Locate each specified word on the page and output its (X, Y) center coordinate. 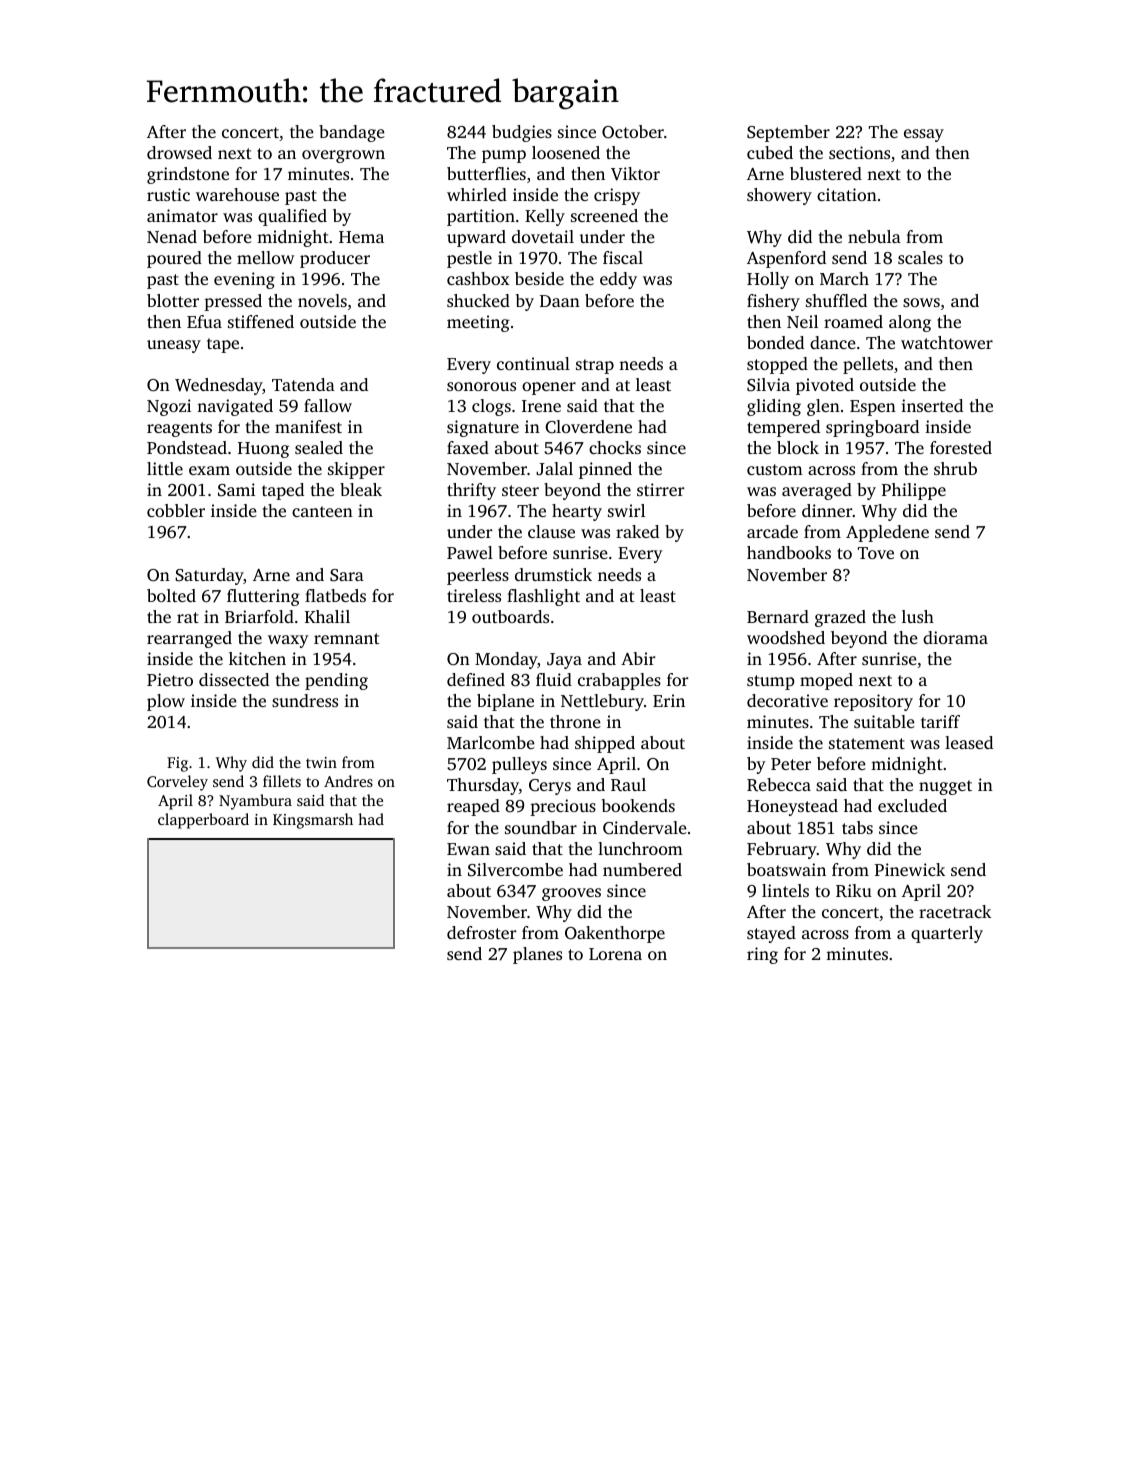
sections (859, 152)
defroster (482, 932)
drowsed (179, 152)
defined (476, 679)
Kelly (545, 217)
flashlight (543, 597)
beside (539, 278)
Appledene (887, 533)
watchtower (947, 342)
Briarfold (259, 616)
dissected (234, 679)
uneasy (174, 346)
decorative (787, 700)
